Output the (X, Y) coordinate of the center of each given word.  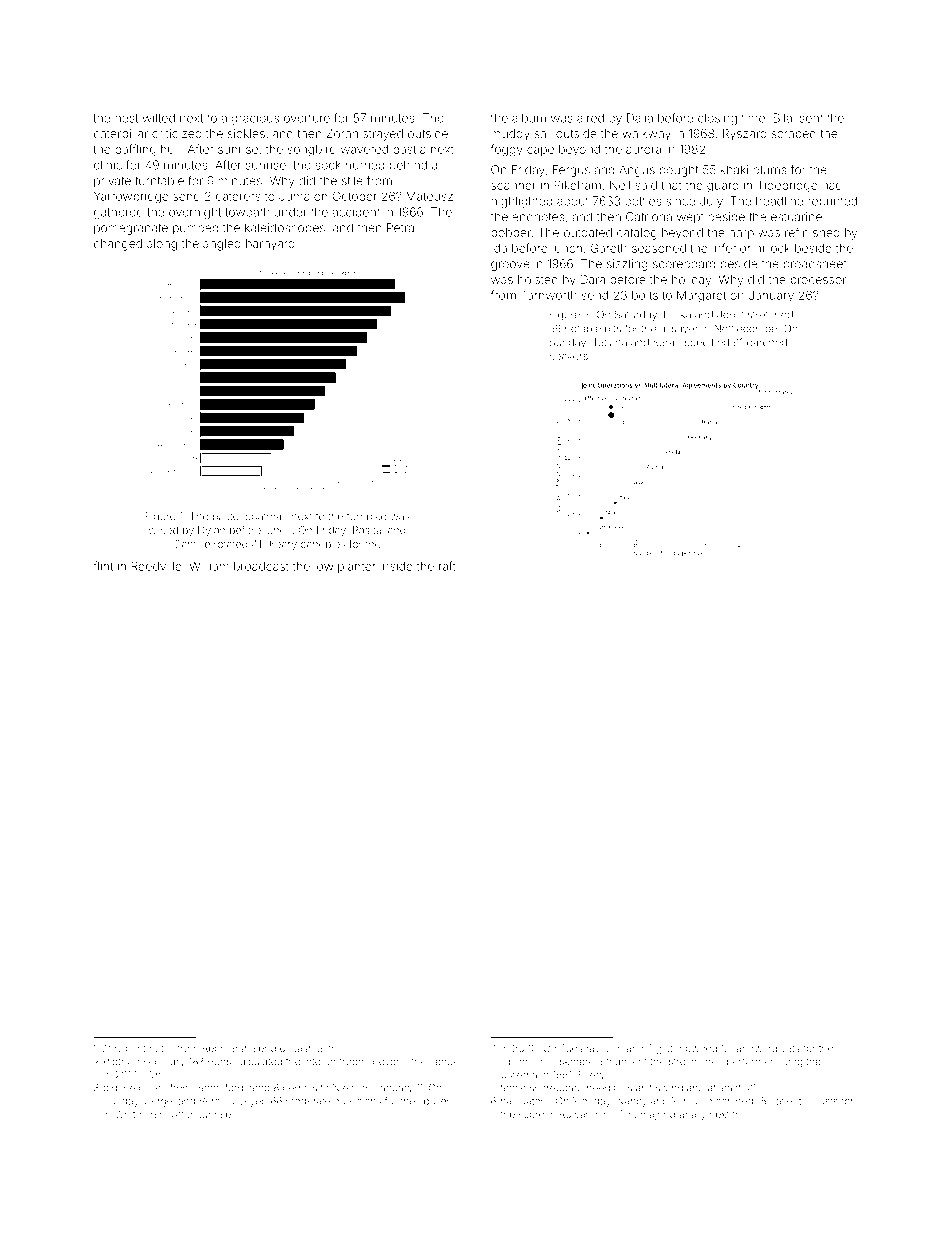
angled (221, 245)
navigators (525, 1102)
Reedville (157, 566)
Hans (219, 1062)
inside (396, 566)
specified (707, 343)
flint (103, 566)
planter (357, 567)
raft (447, 566)
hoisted (538, 279)
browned (696, 1048)
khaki (734, 170)
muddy (510, 135)
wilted (158, 118)
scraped (793, 134)
